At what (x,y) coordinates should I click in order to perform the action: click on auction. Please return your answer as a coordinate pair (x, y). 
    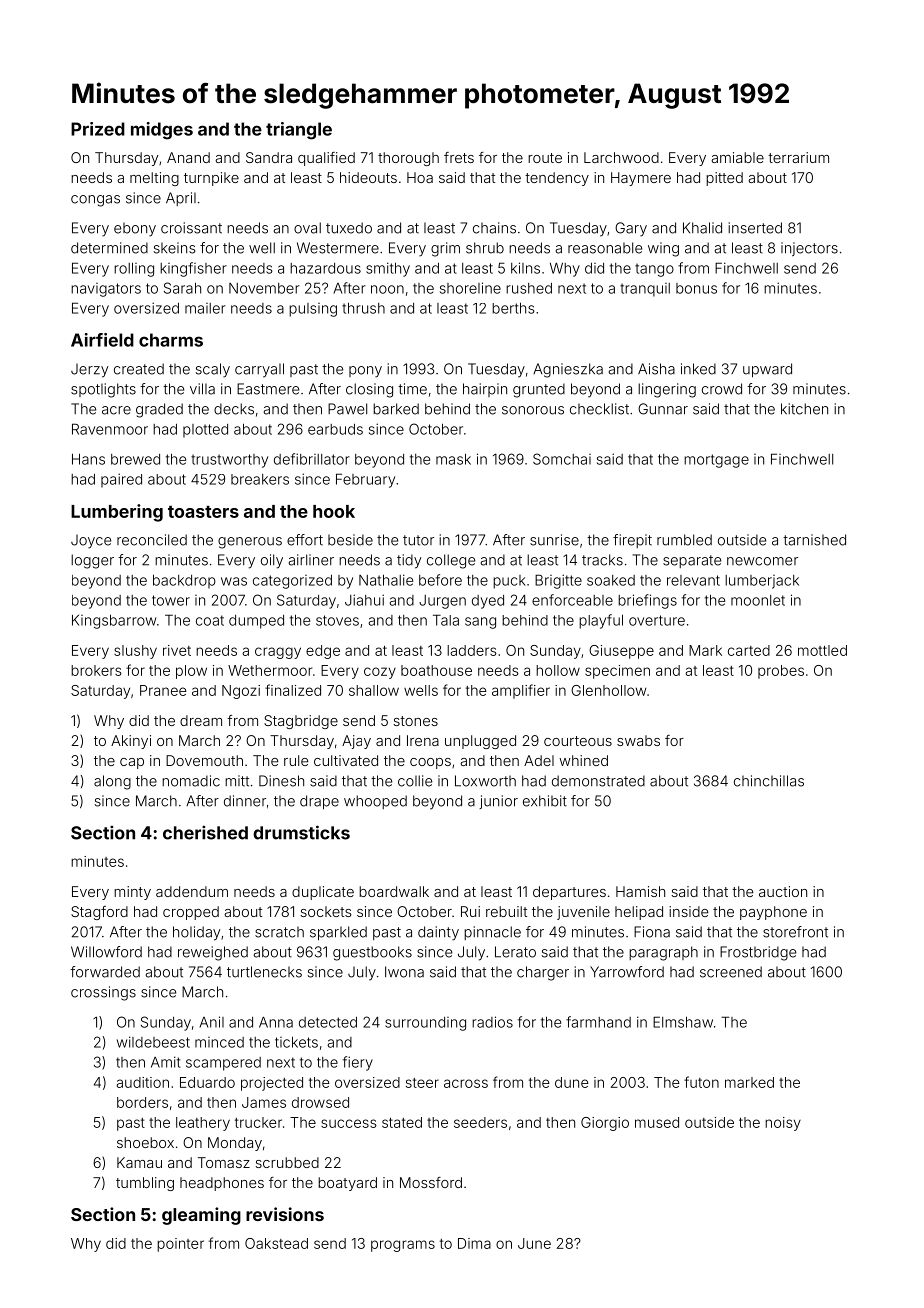
    Looking at the image, I should click on (783, 891).
